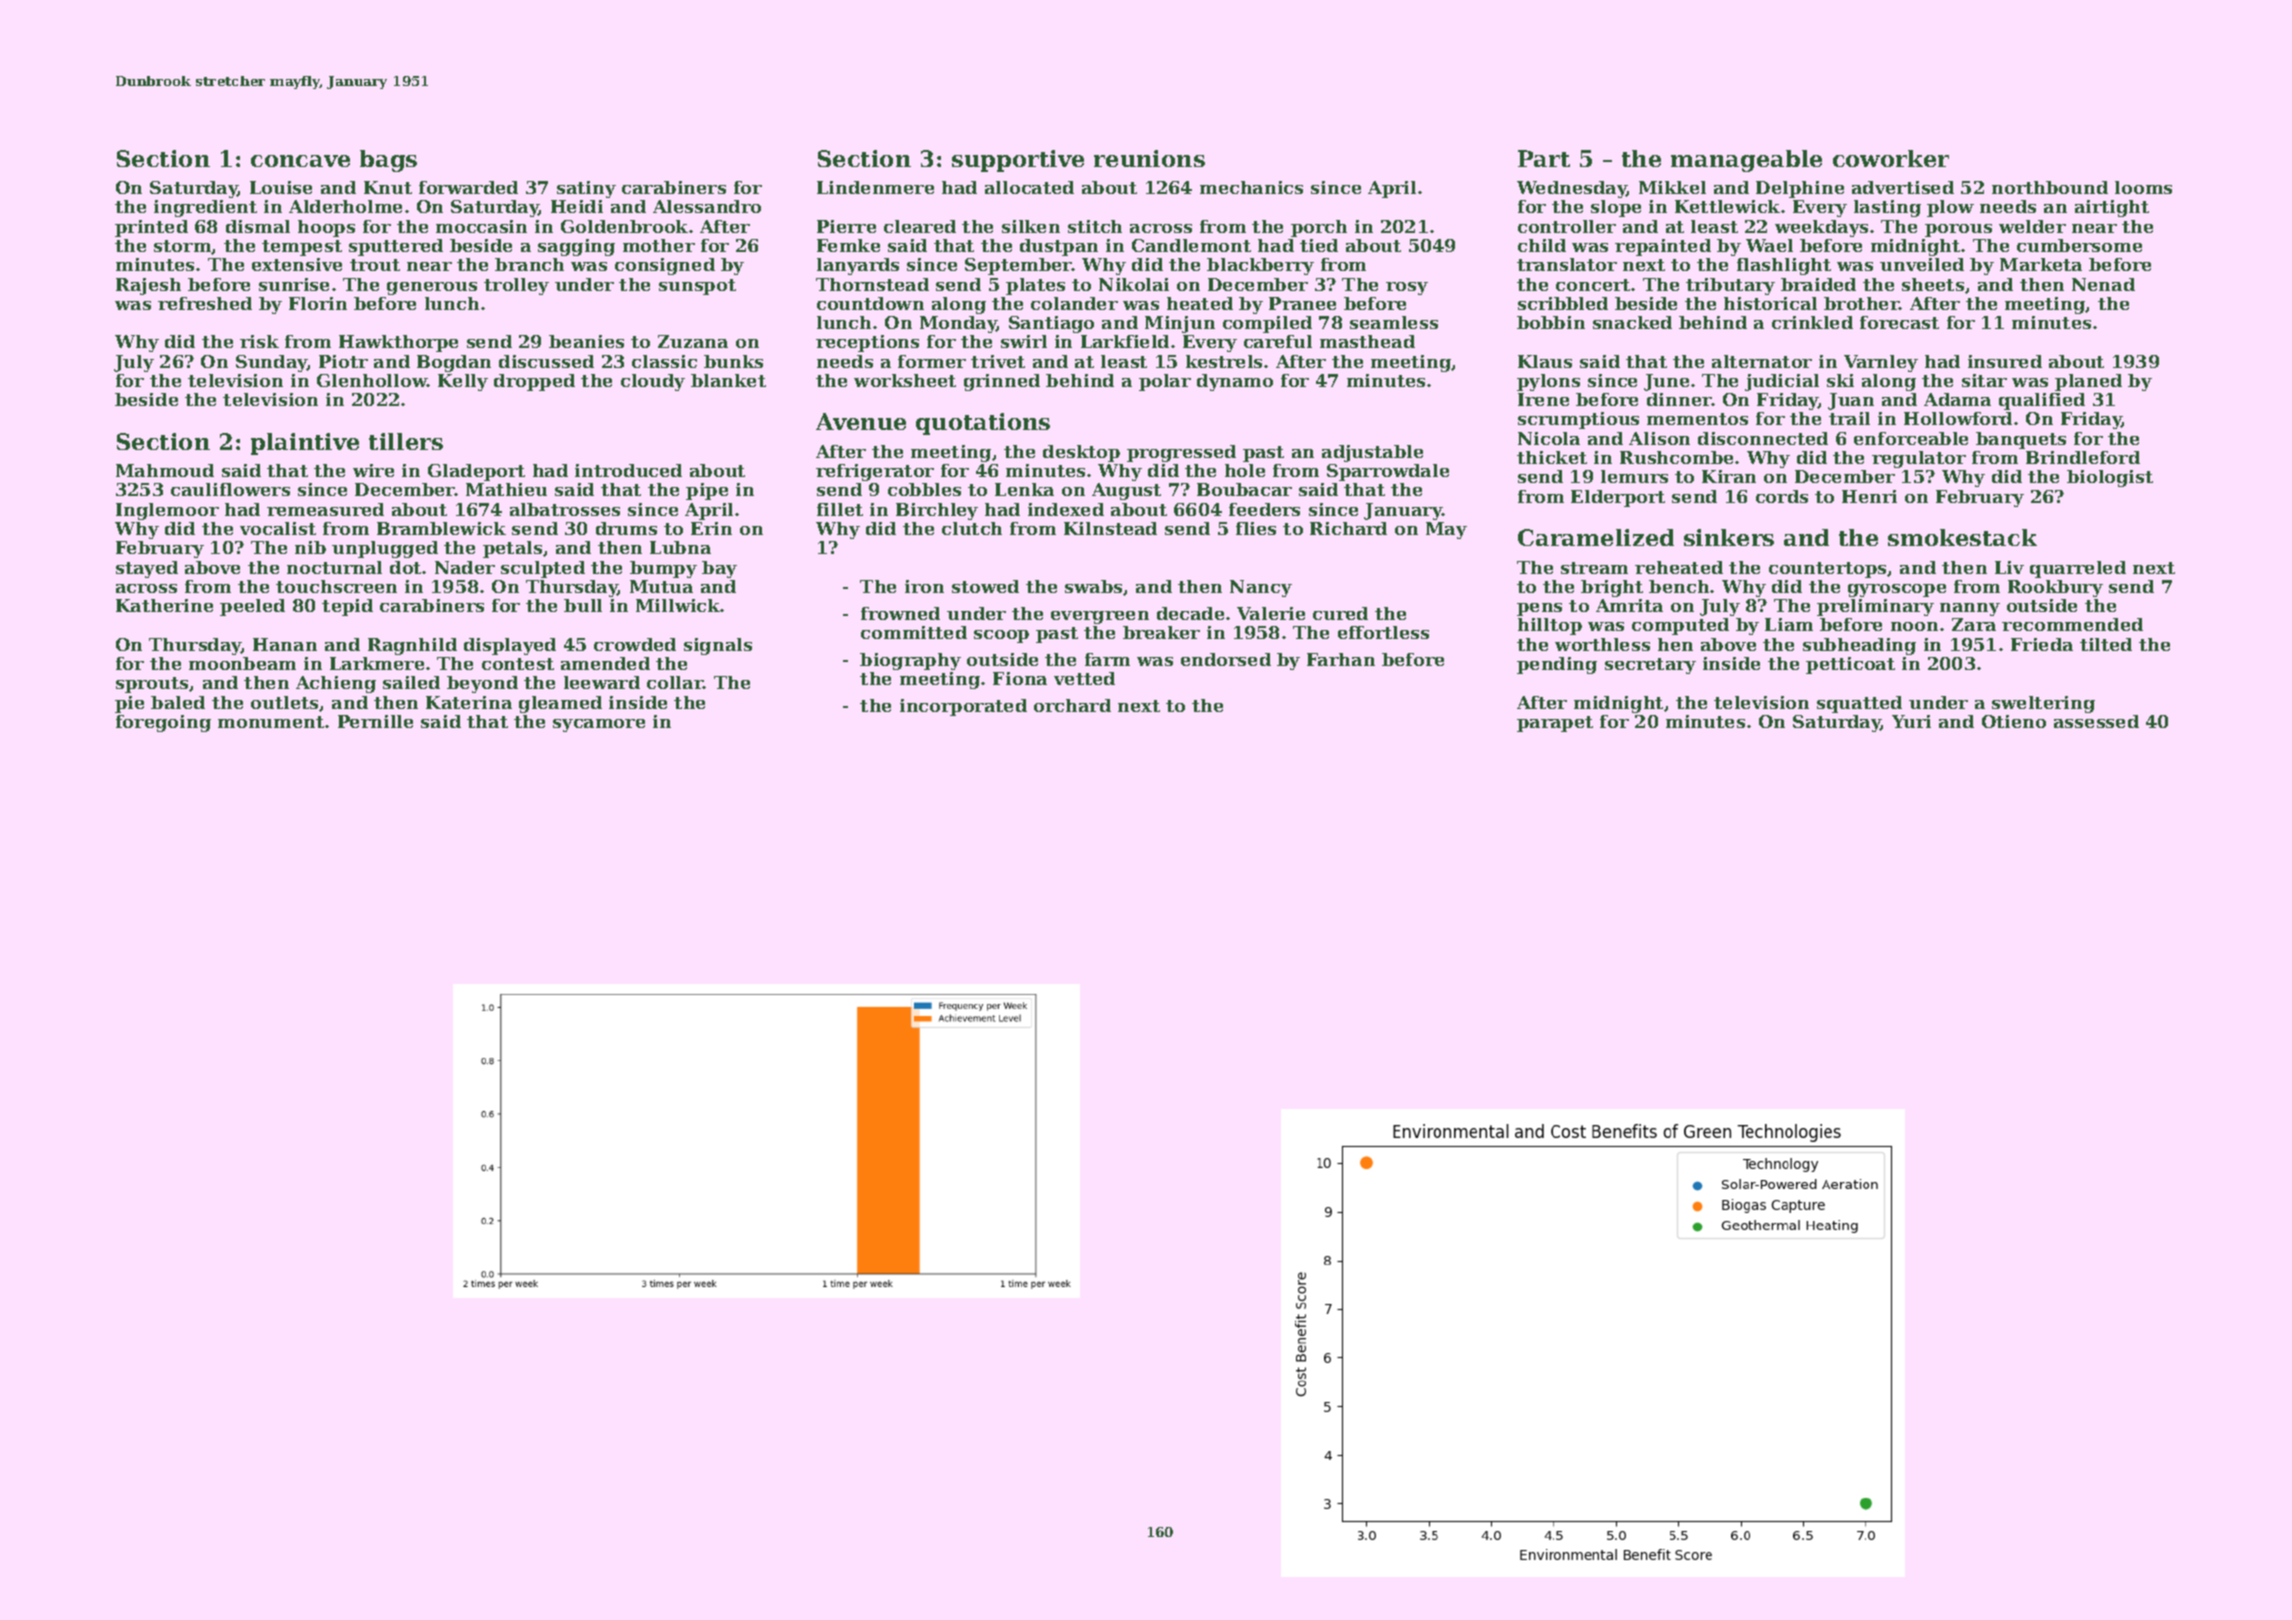 This page has height=1620, width=2292. Describe the element at coordinates (1181, 453) in the page. I see `progressed` at that location.
